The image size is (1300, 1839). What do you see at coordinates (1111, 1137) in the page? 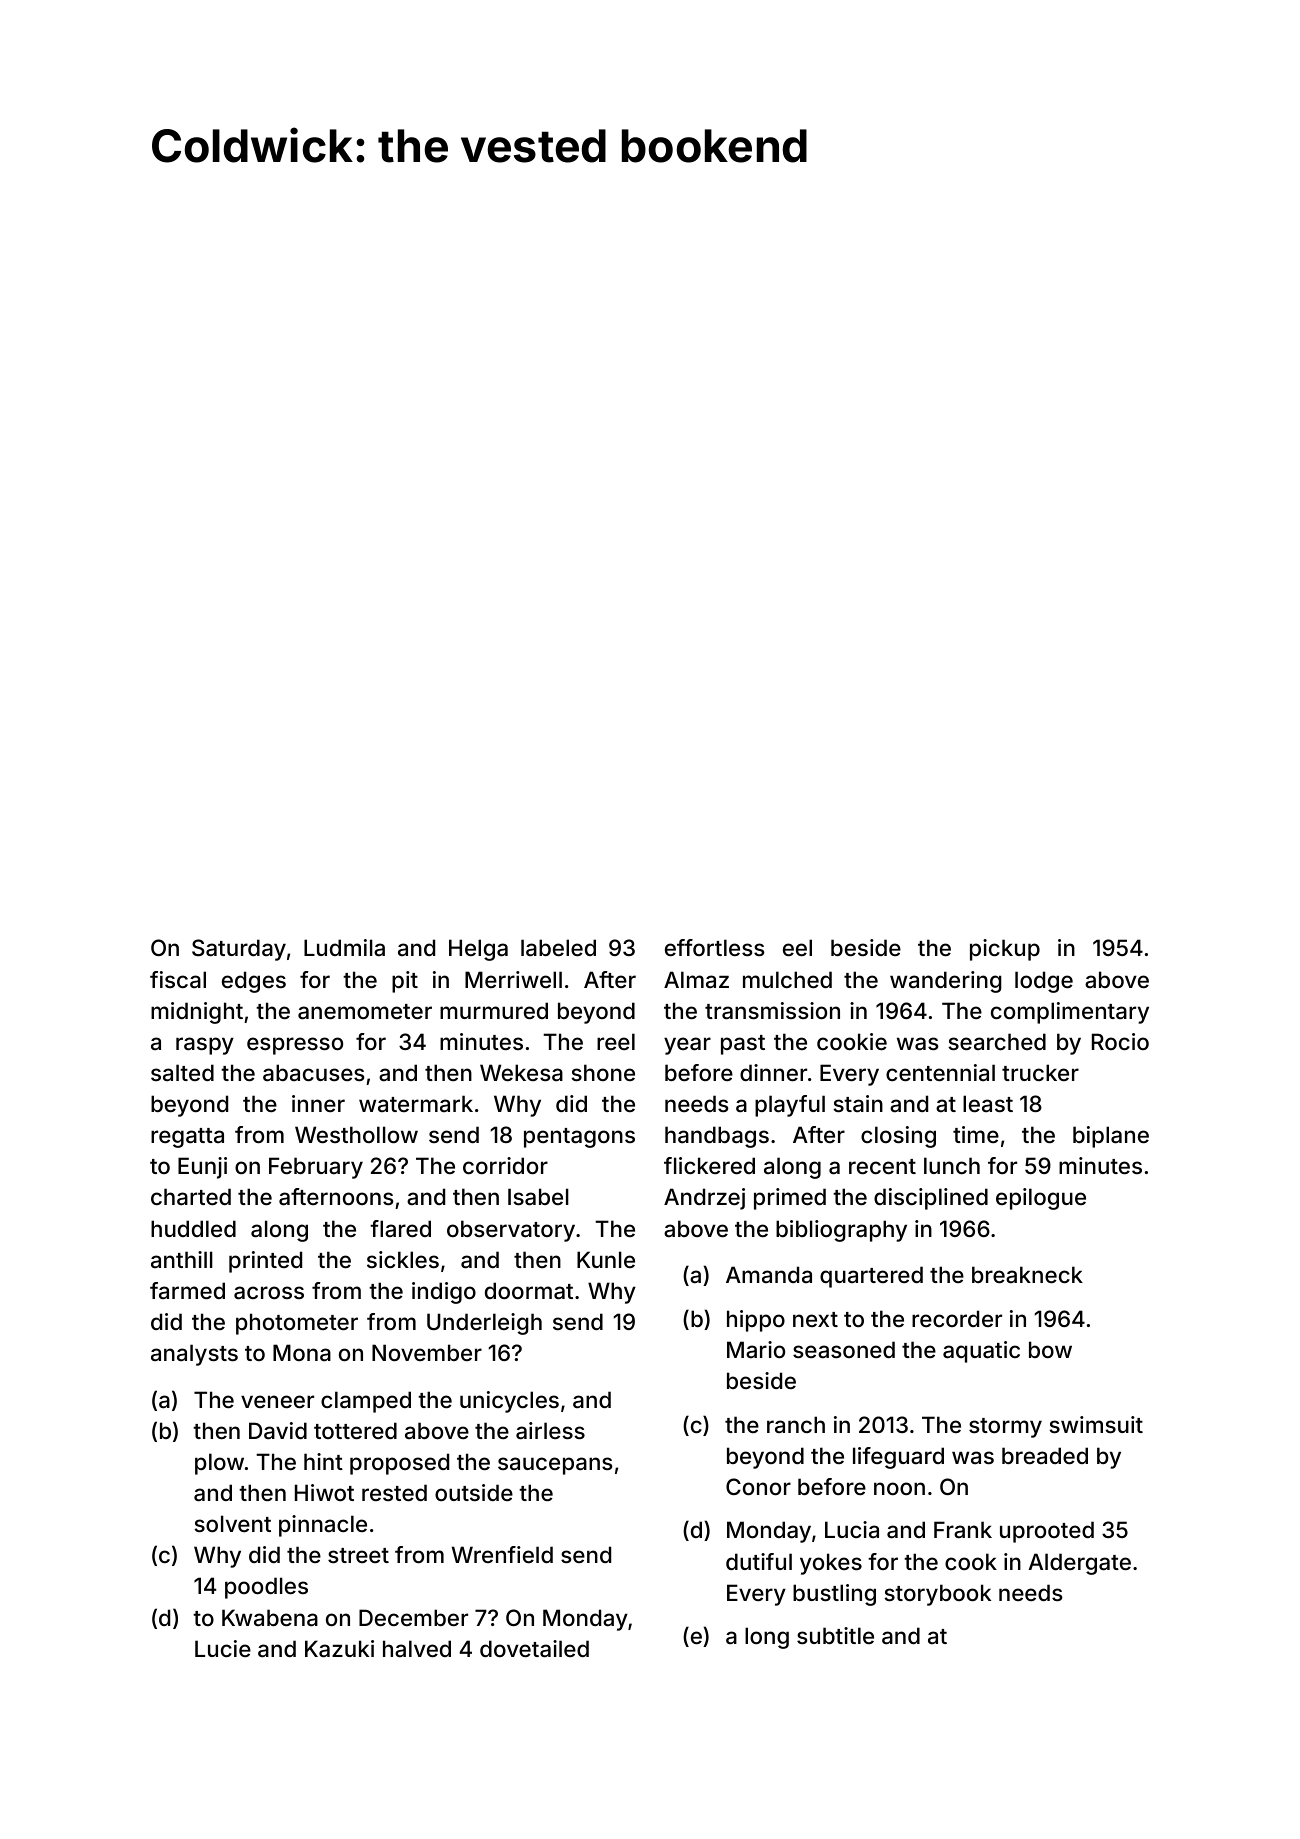
I see `biplane` at bounding box center [1111, 1137].
